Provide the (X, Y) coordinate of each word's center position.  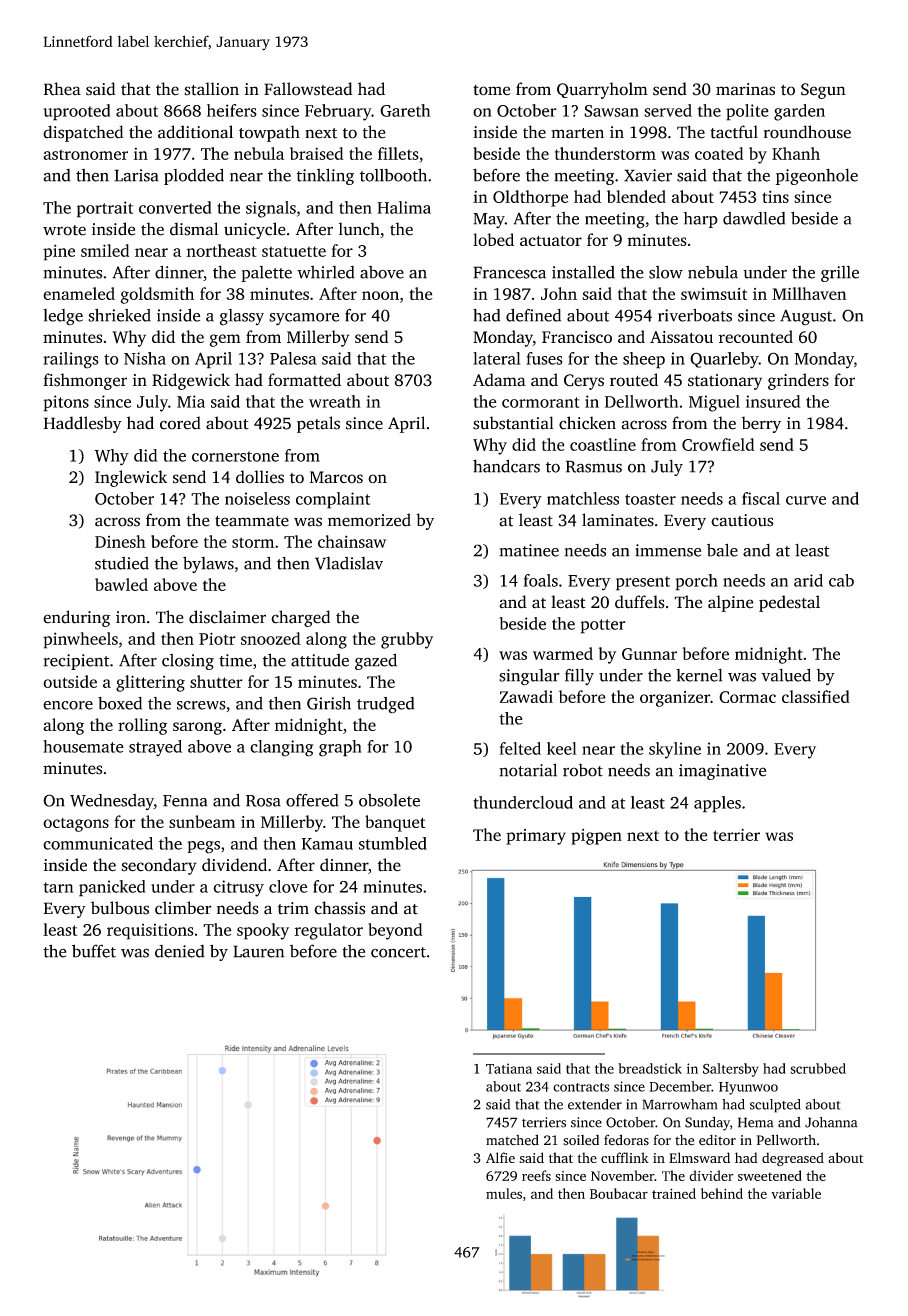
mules (504, 1193)
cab (841, 580)
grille (840, 274)
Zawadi (526, 696)
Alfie (500, 1157)
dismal (194, 229)
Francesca (509, 272)
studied (122, 563)
